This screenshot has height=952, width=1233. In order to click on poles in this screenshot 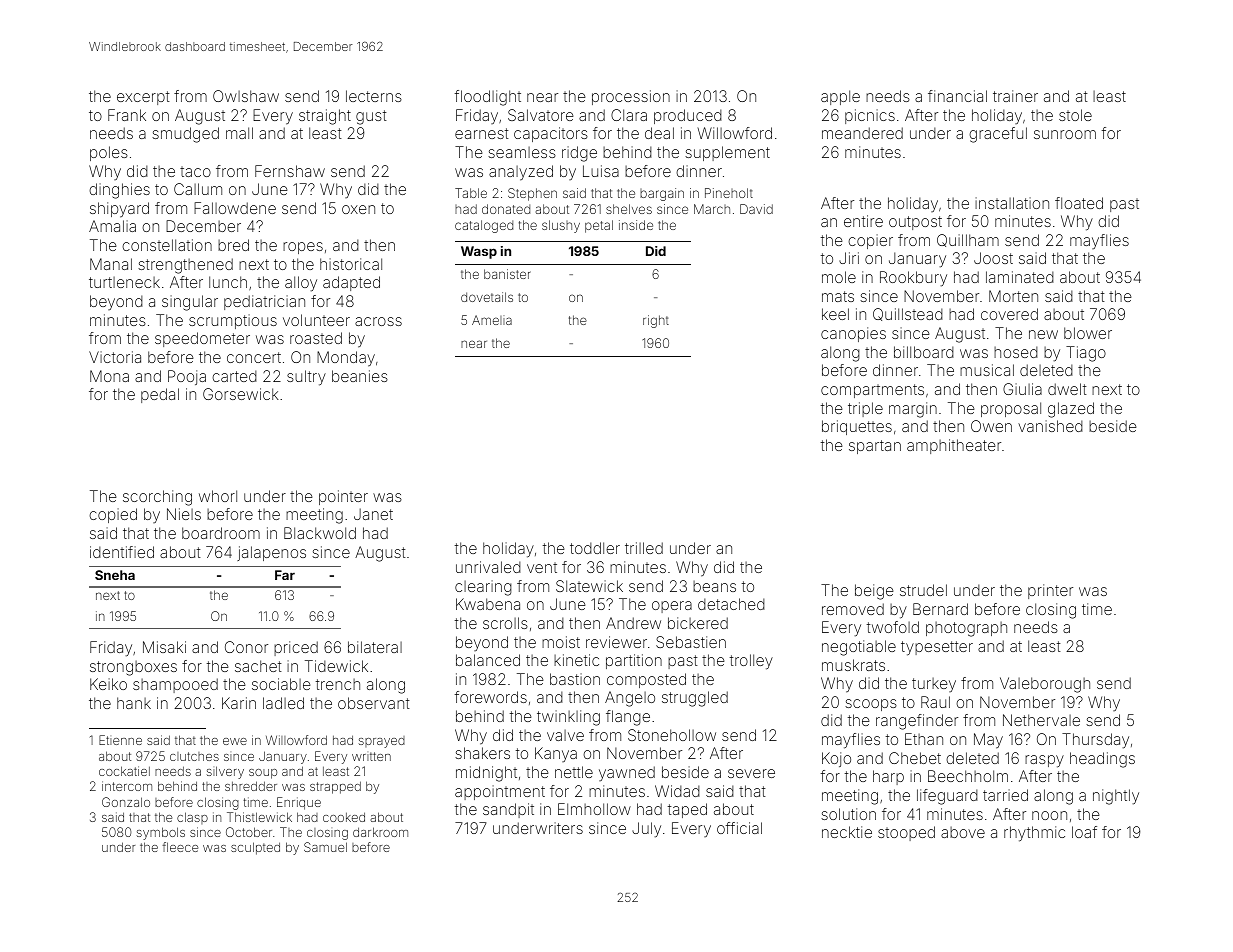, I will do `click(109, 153)`.
